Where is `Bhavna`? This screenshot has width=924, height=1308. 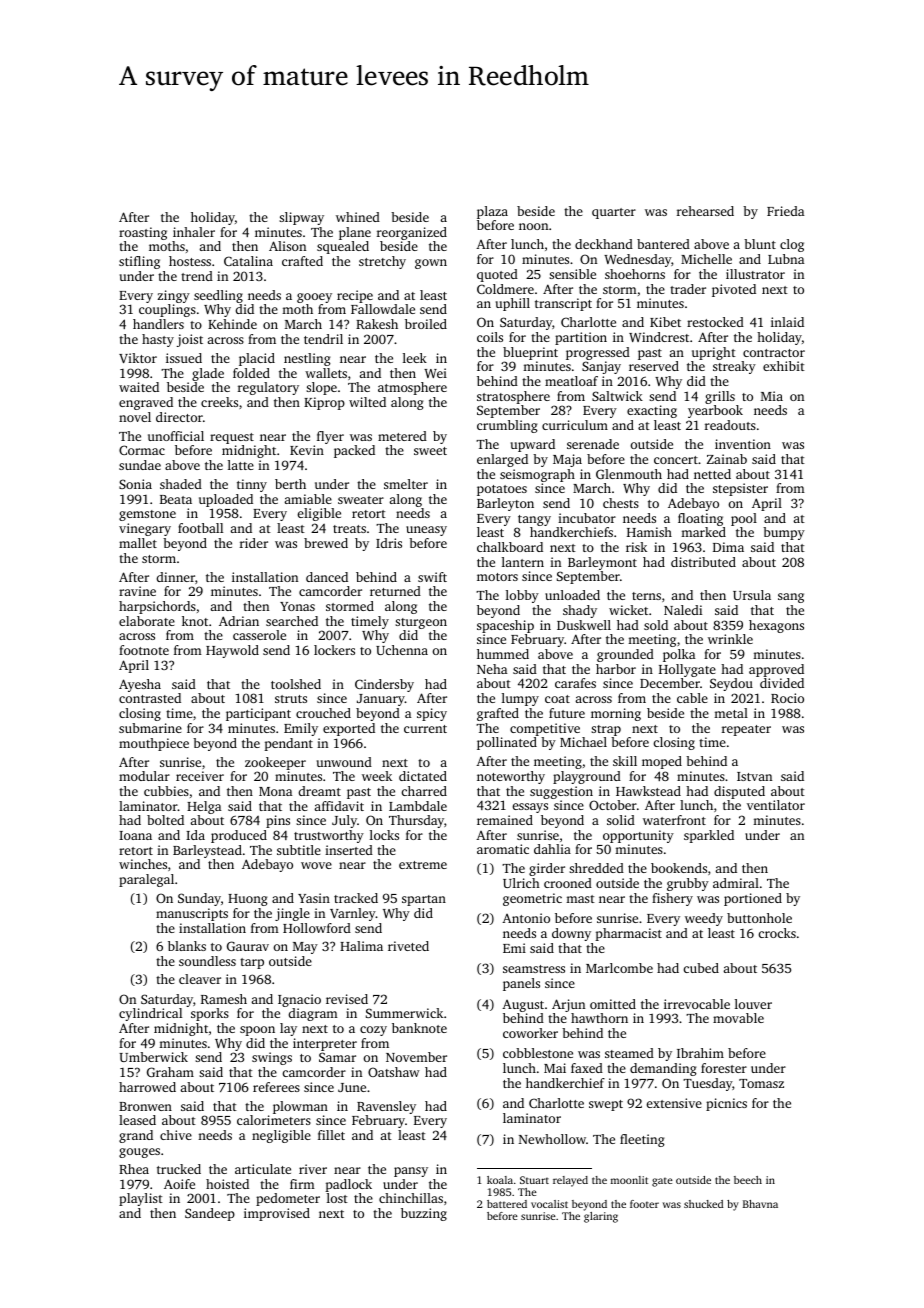 Bhavna is located at coordinates (760, 1204).
